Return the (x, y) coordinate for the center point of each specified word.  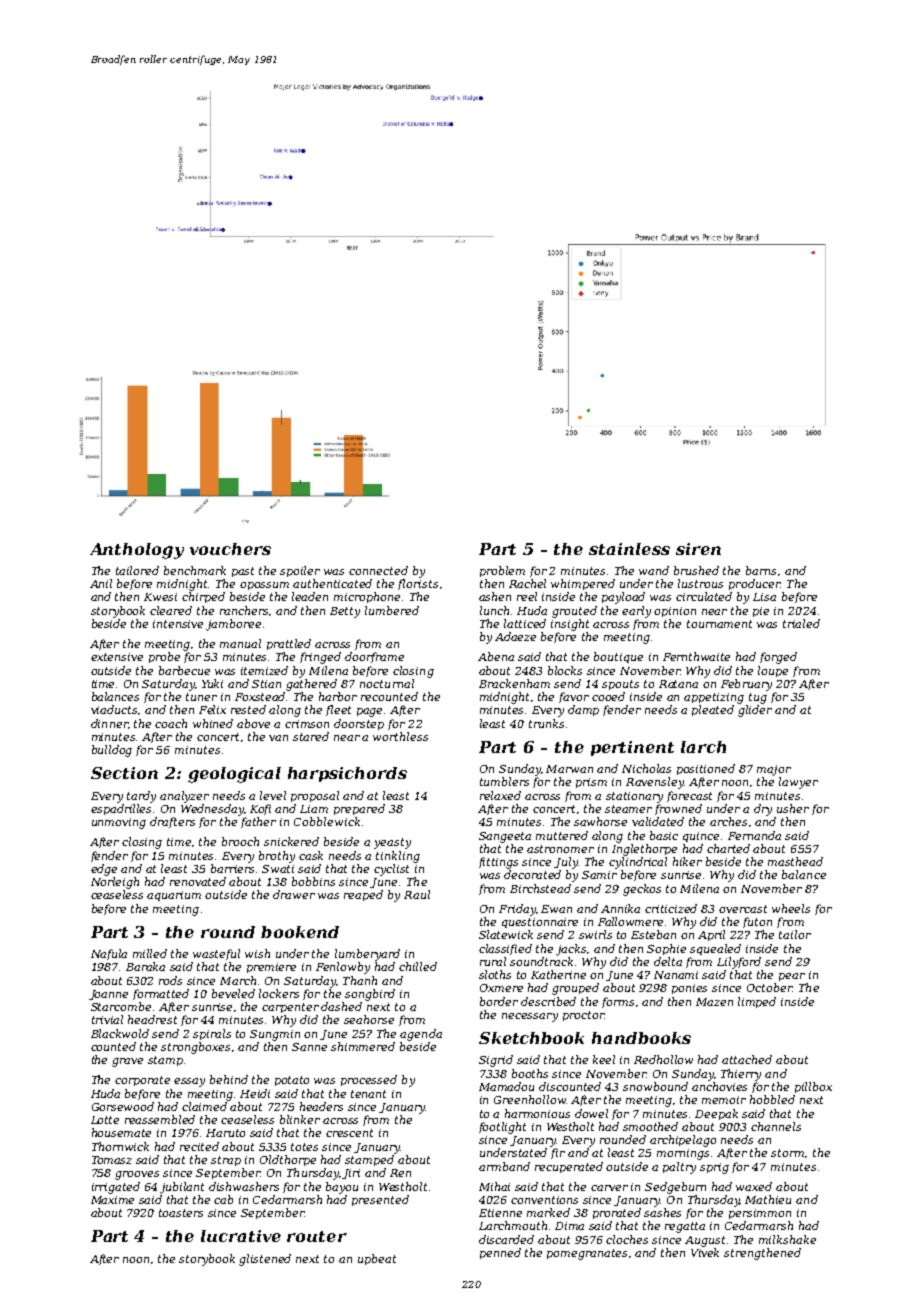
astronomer (560, 849)
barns (761, 570)
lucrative (241, 1236)
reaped (363, 895)
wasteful (216, 954)
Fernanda (754, 835)
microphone (367, 597)
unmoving (119, 823)
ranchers (244, 610)
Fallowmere (630, 921)
